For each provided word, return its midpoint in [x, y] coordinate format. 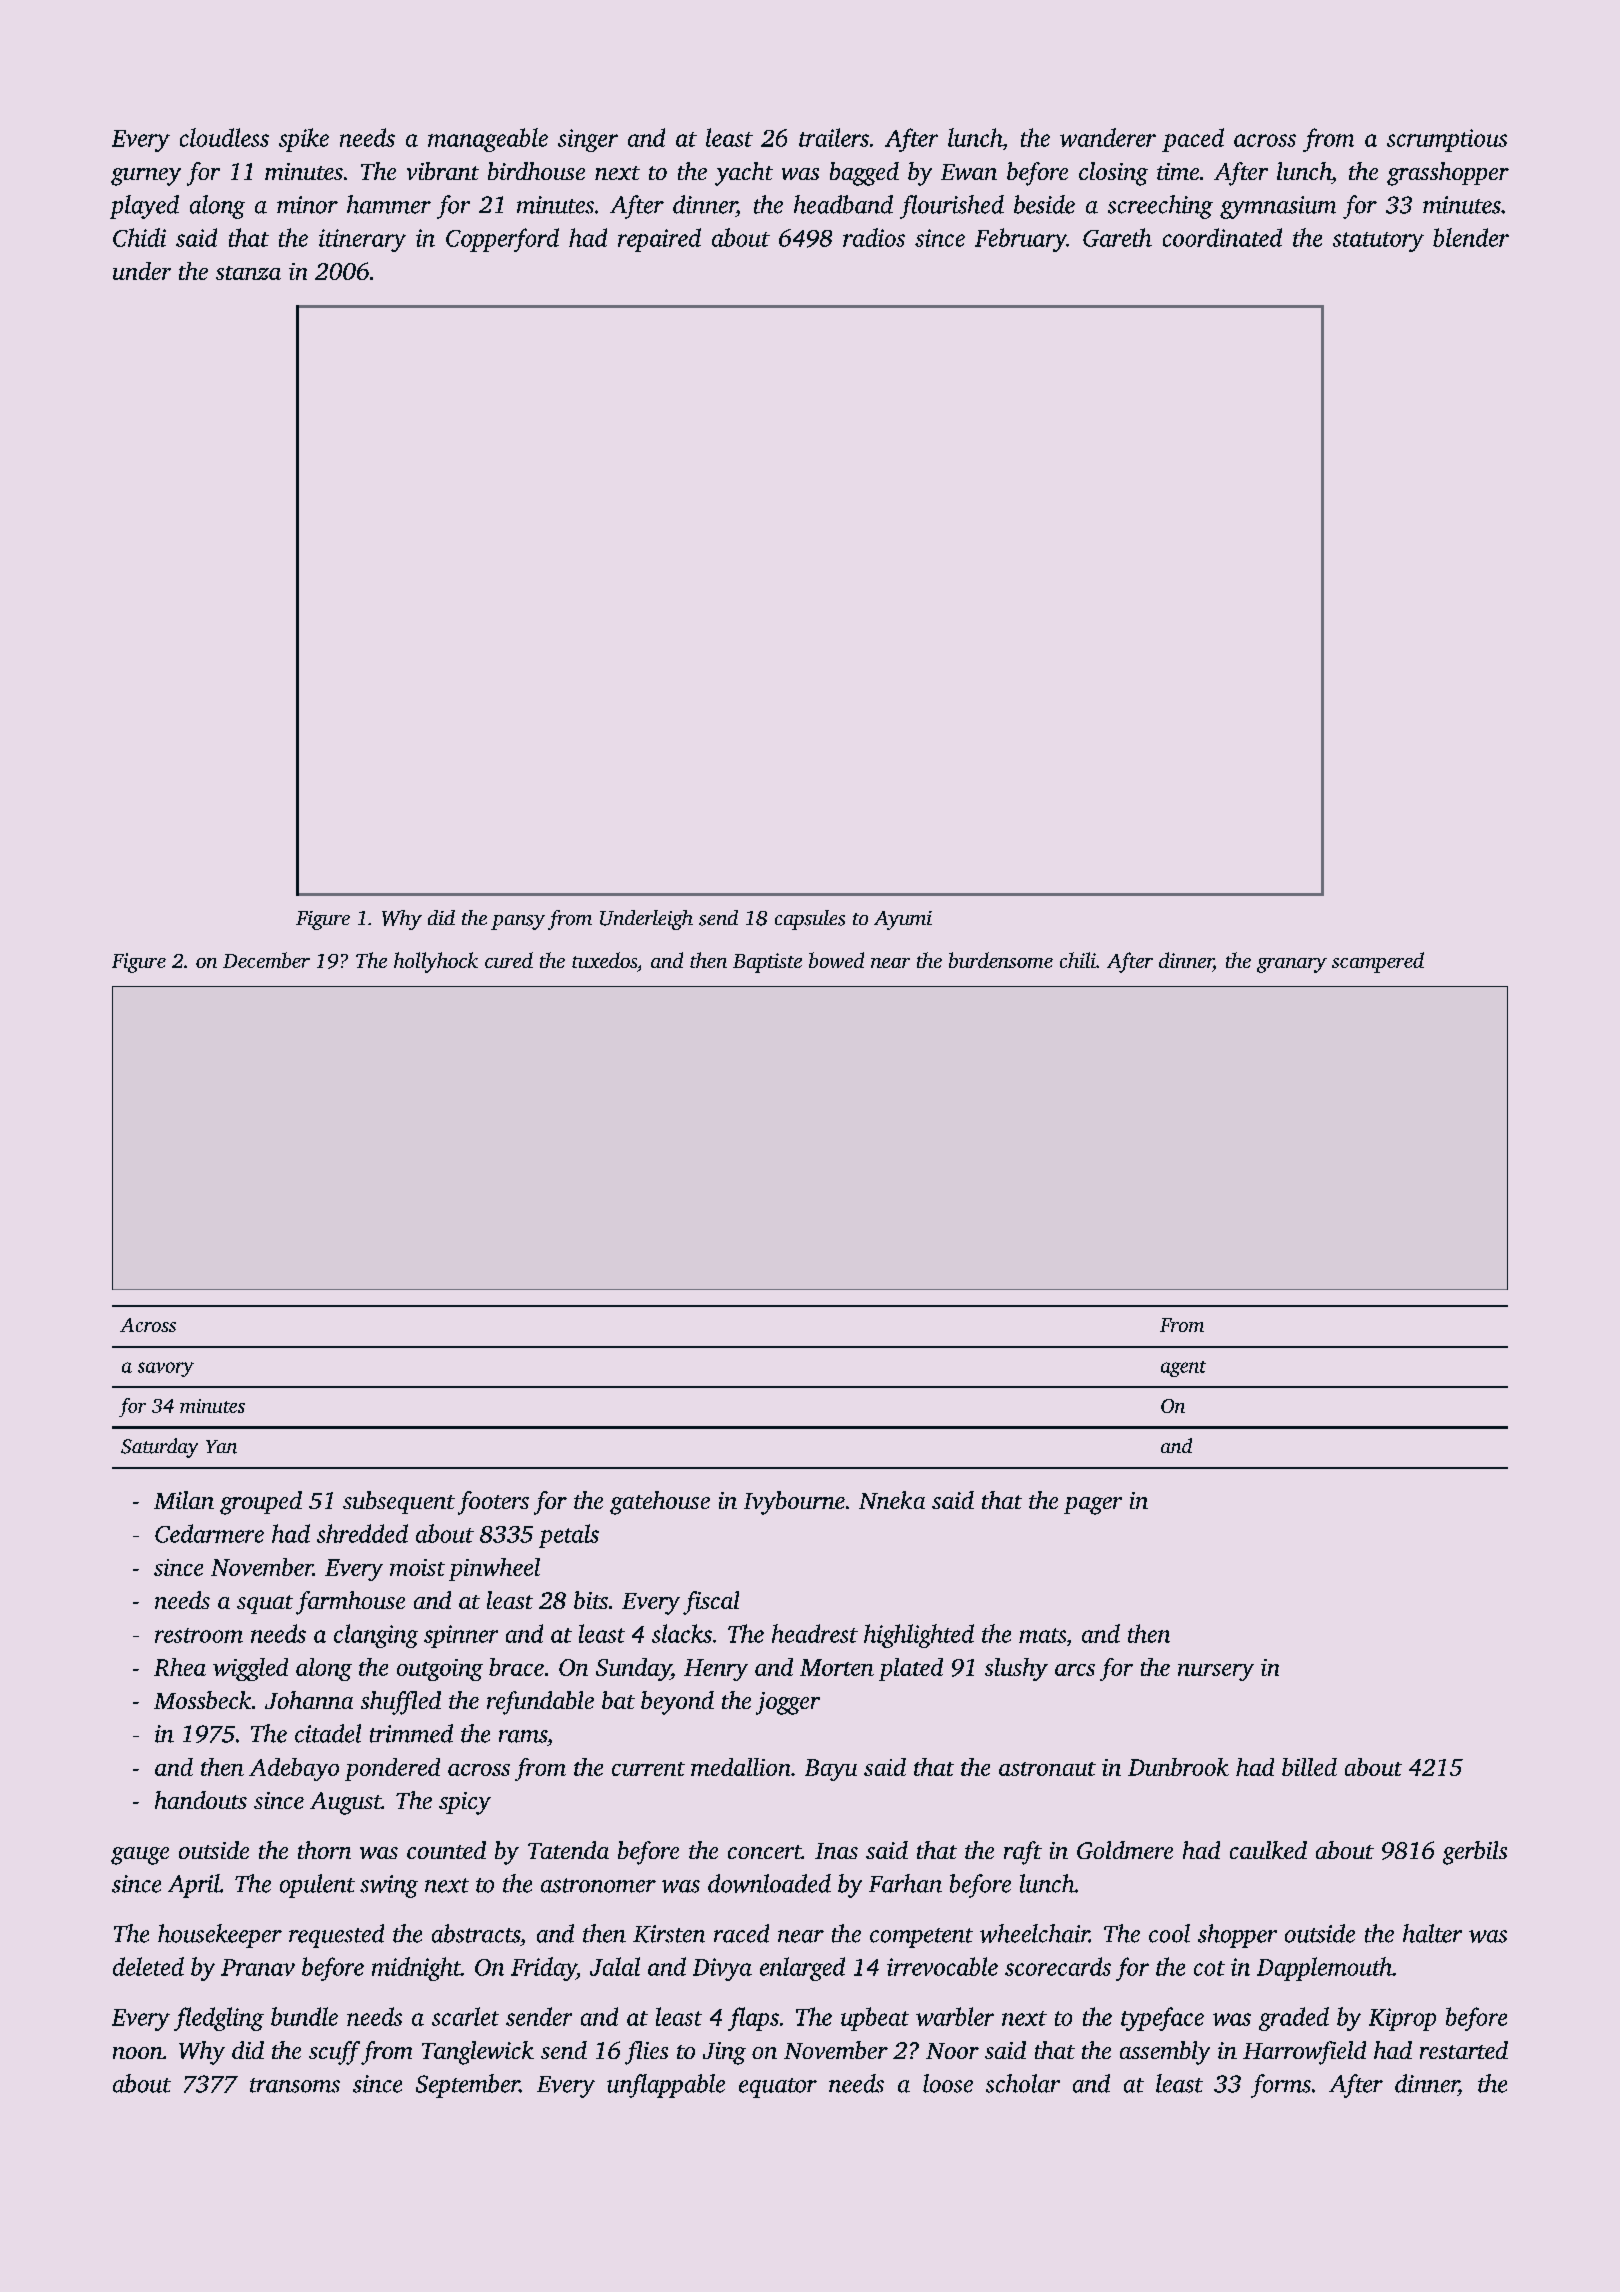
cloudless [224, 137]
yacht [744, 174]
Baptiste [767, 963]
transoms [295, 2085]
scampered [1378, 962]
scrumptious [1447, 140]
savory [166, 1369]
